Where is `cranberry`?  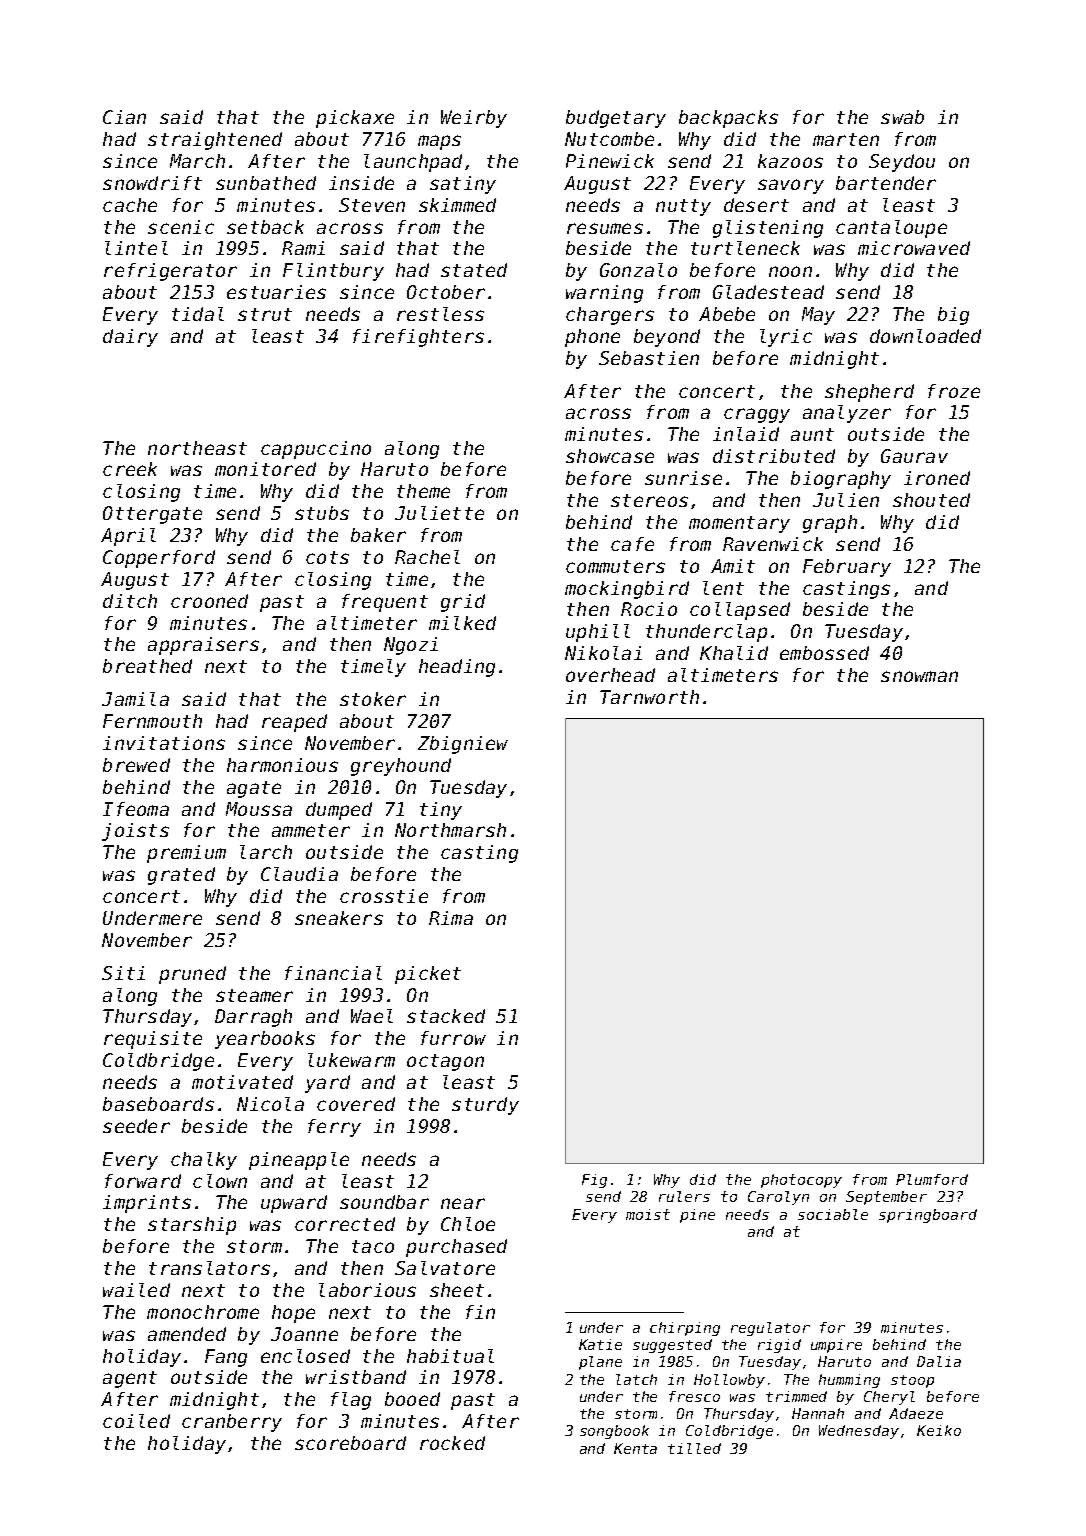 cranberry is located at coordinates (232, 1423).
